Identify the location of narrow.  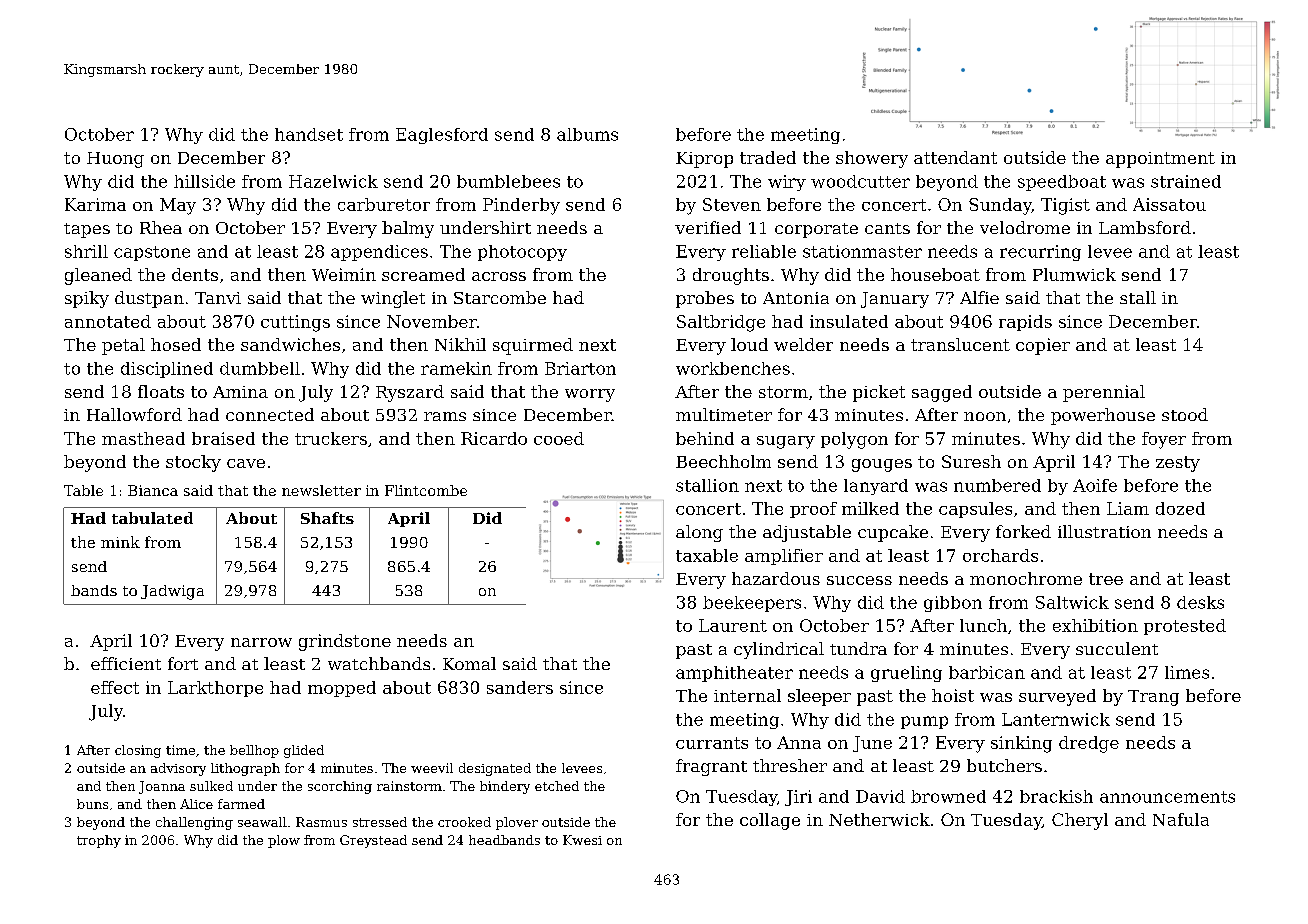
(261, 642).
